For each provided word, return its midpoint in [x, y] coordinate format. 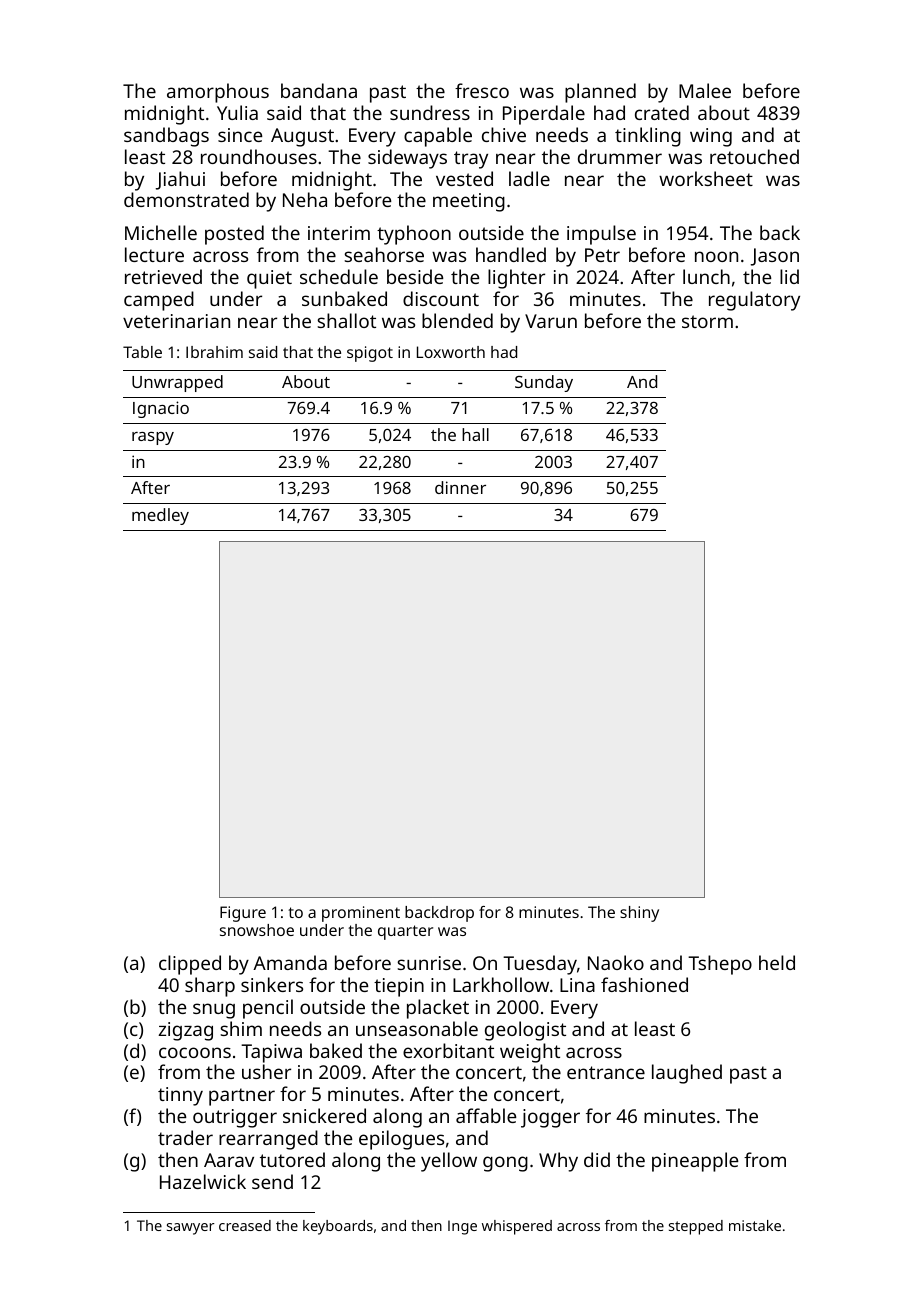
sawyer [190, 1229]
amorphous [218, 93]
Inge [462, 1227]
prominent [361, 914]
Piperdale [544, 115]
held [777, 962]
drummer [620, 156]
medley [160, 516]
